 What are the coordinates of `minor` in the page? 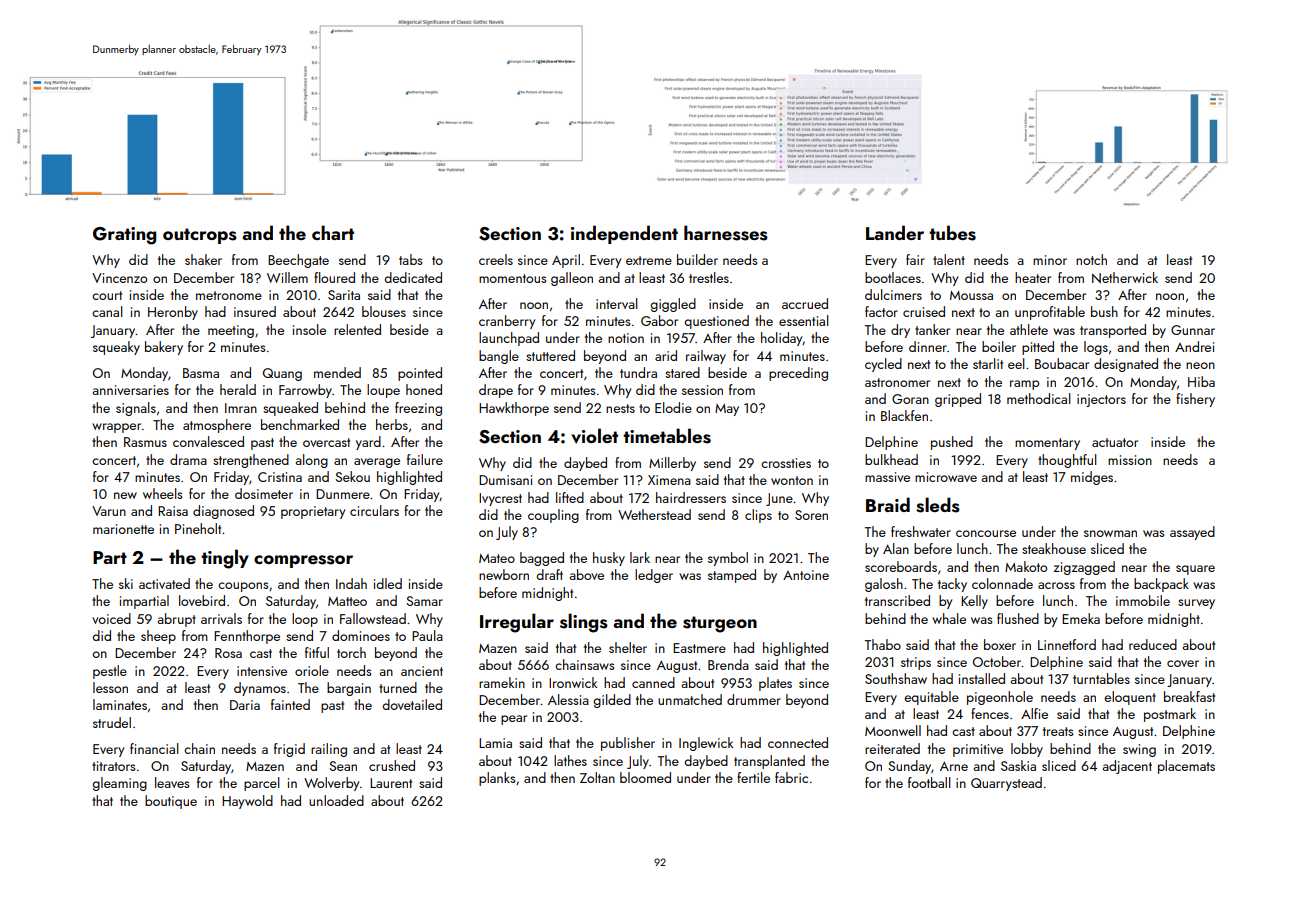 It's located at (1050, 260).
